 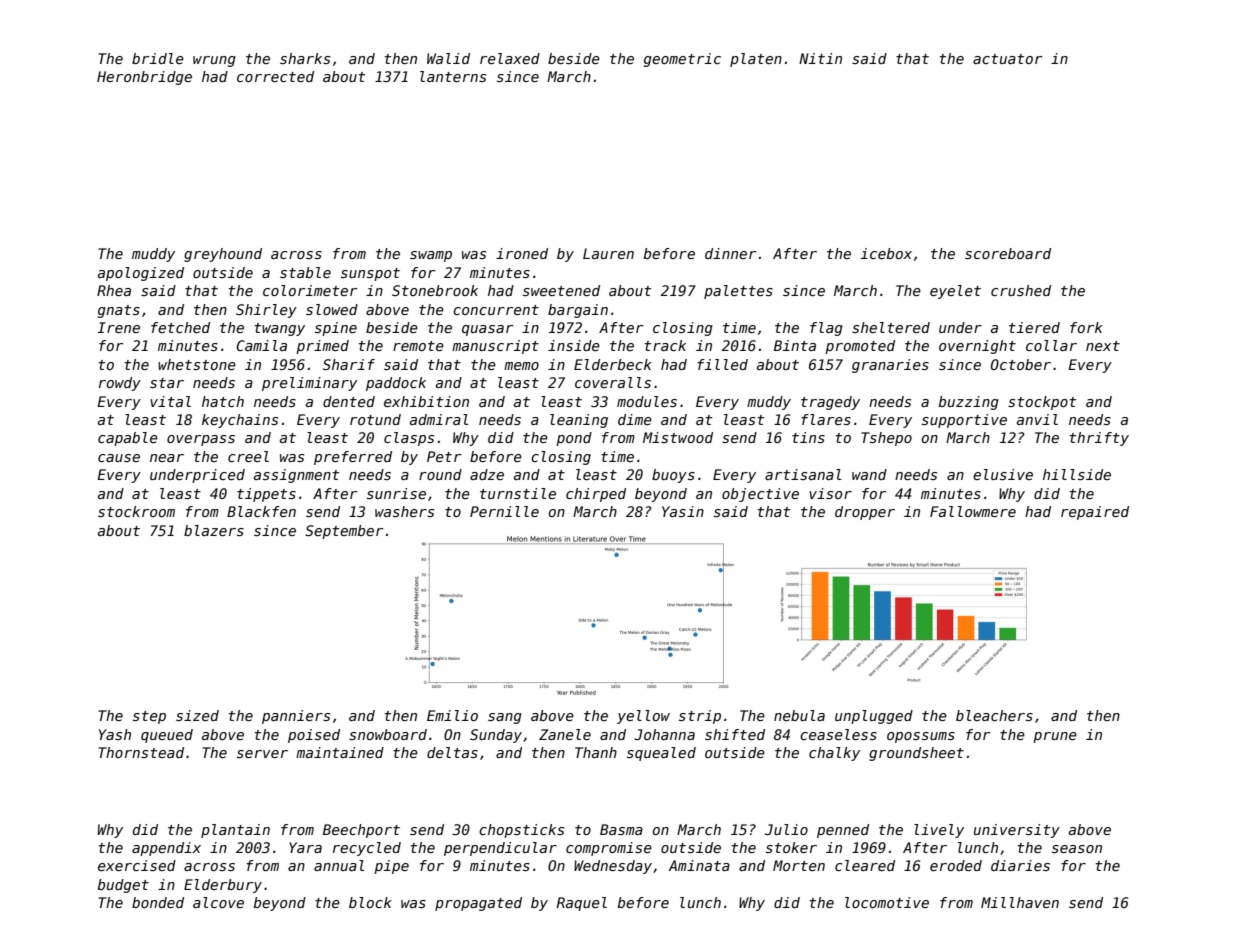 I want to click on panniers, so click(x=296, y=717).
